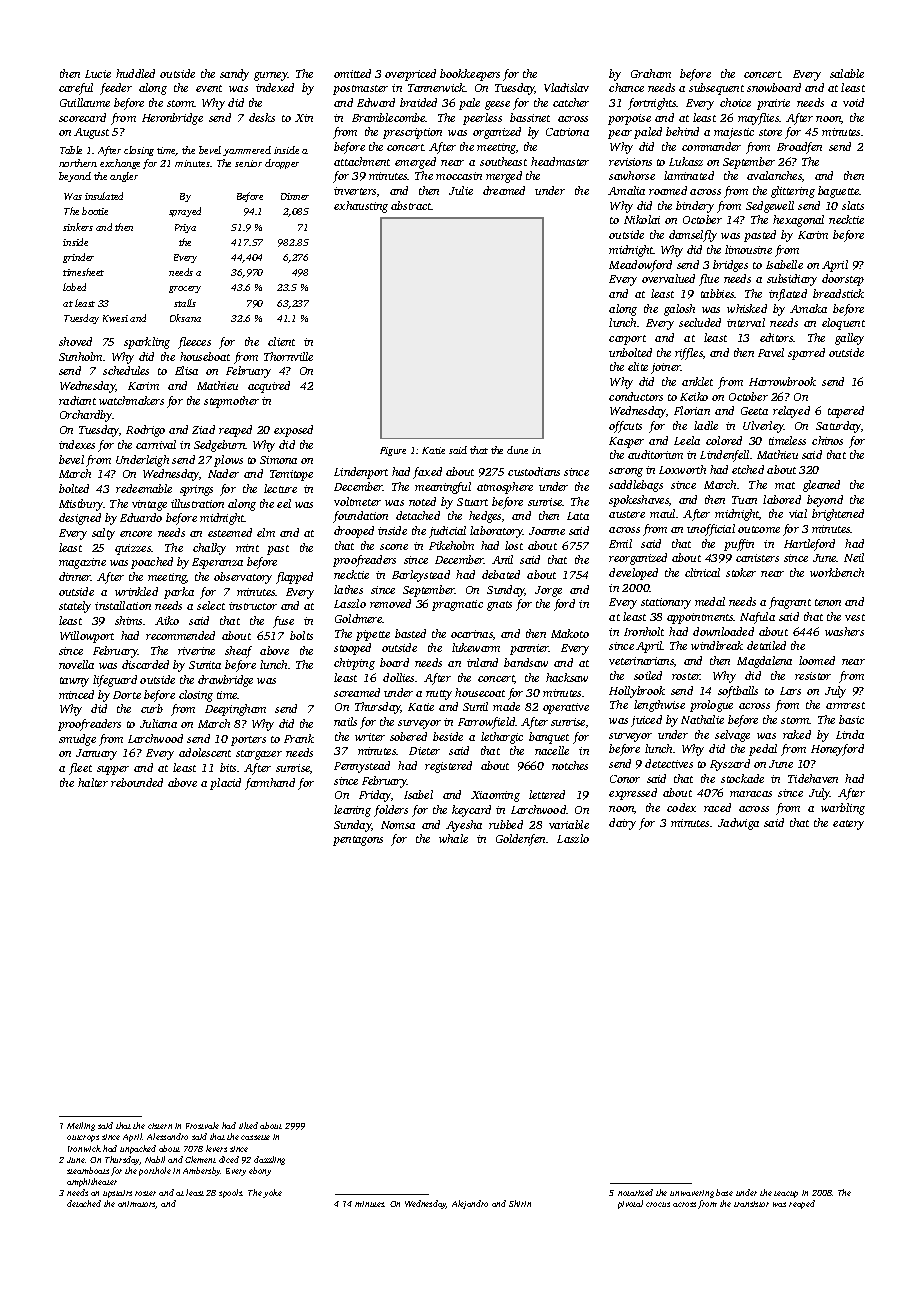  I want to click on yoke, so click(272, 1193).
